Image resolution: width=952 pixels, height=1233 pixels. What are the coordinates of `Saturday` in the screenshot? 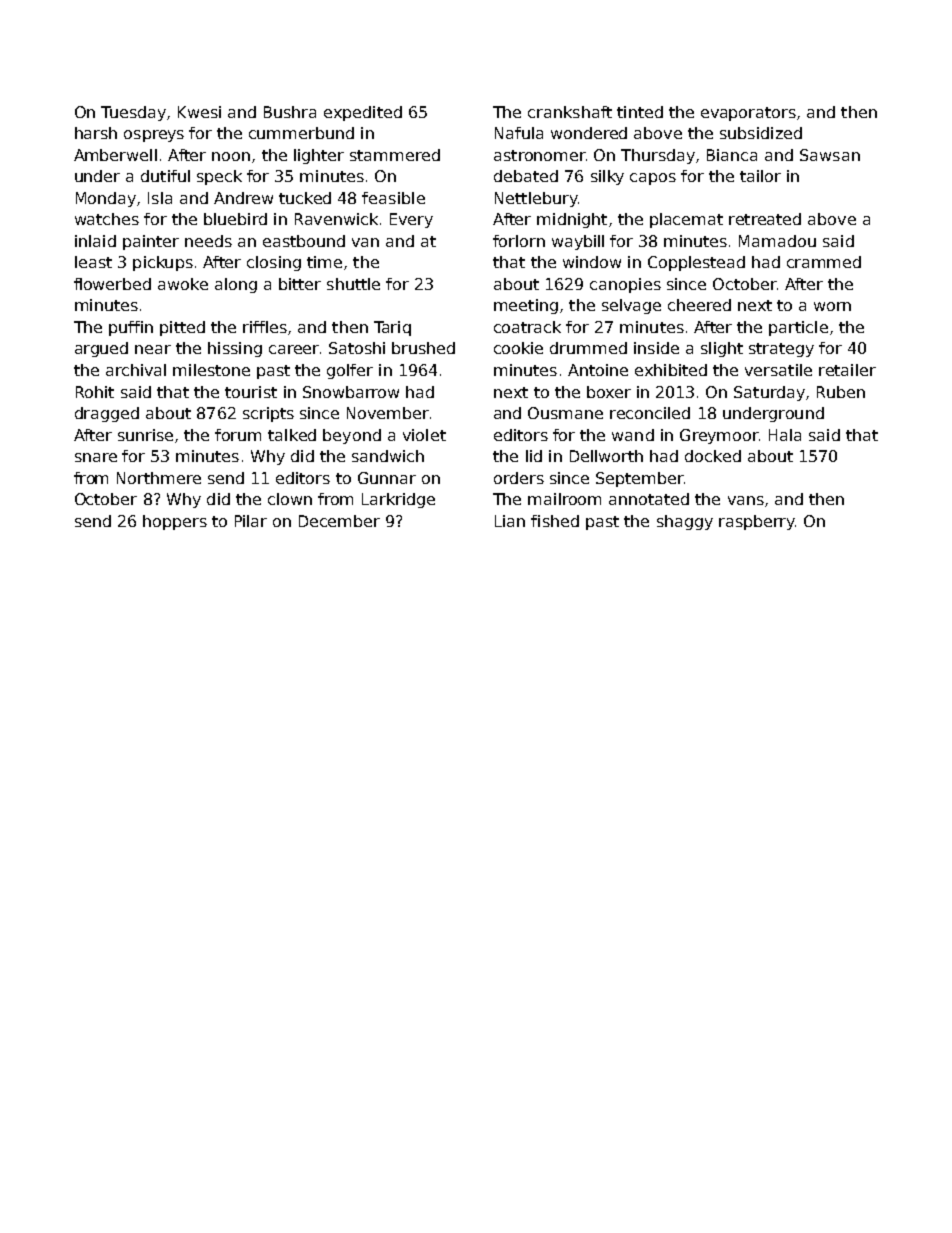 It's located at (769, 393).
